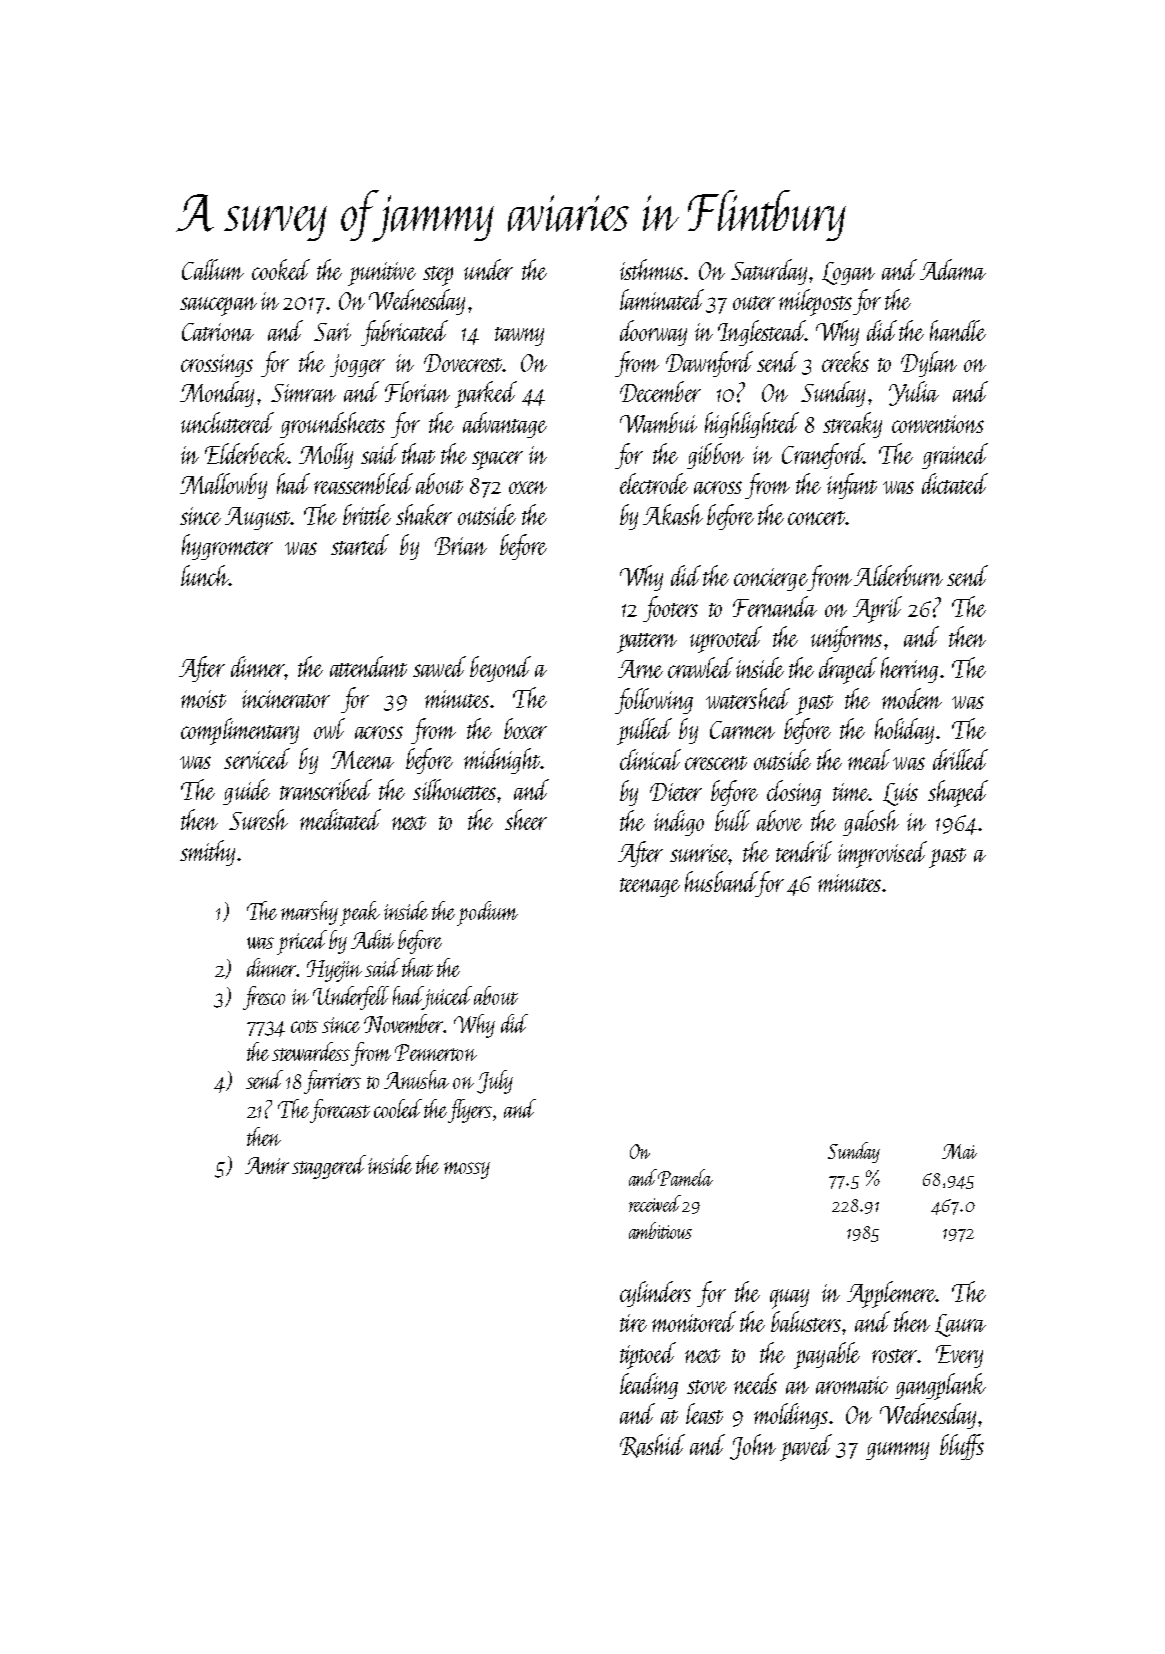  Describe the element at coordinates (502, 761) in the page. I see `midnight` at that location.
